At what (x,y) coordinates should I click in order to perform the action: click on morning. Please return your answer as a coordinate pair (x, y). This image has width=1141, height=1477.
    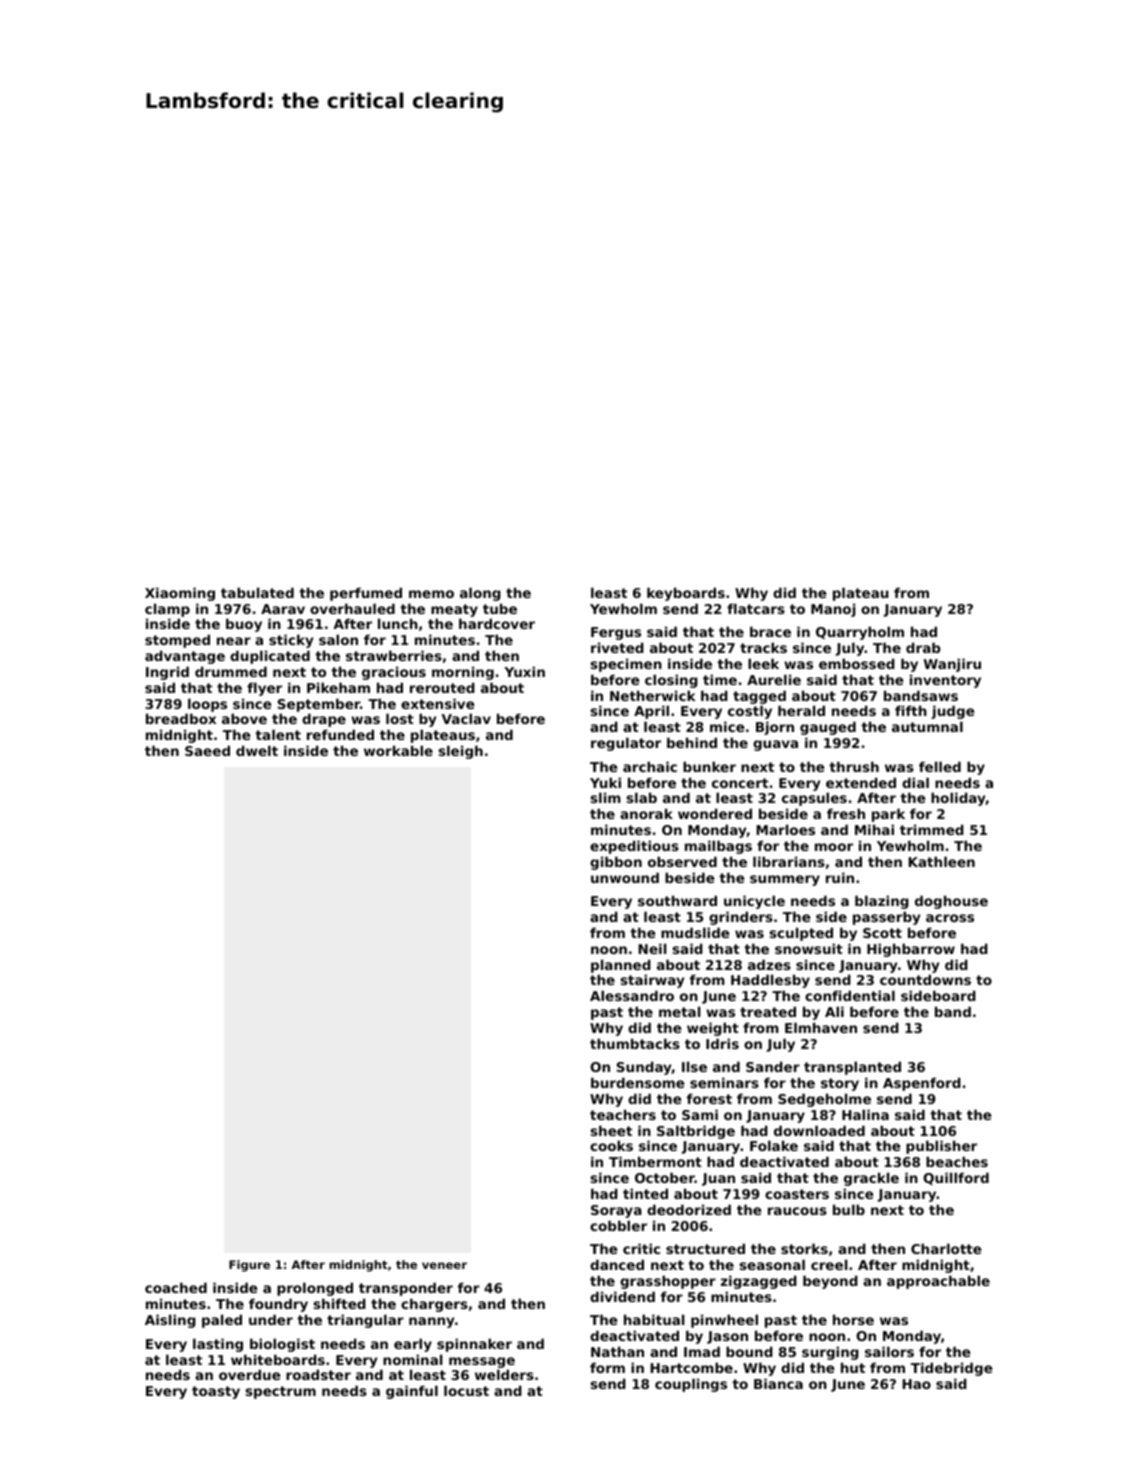
    Looking at the image, I should click on (463, 673).
